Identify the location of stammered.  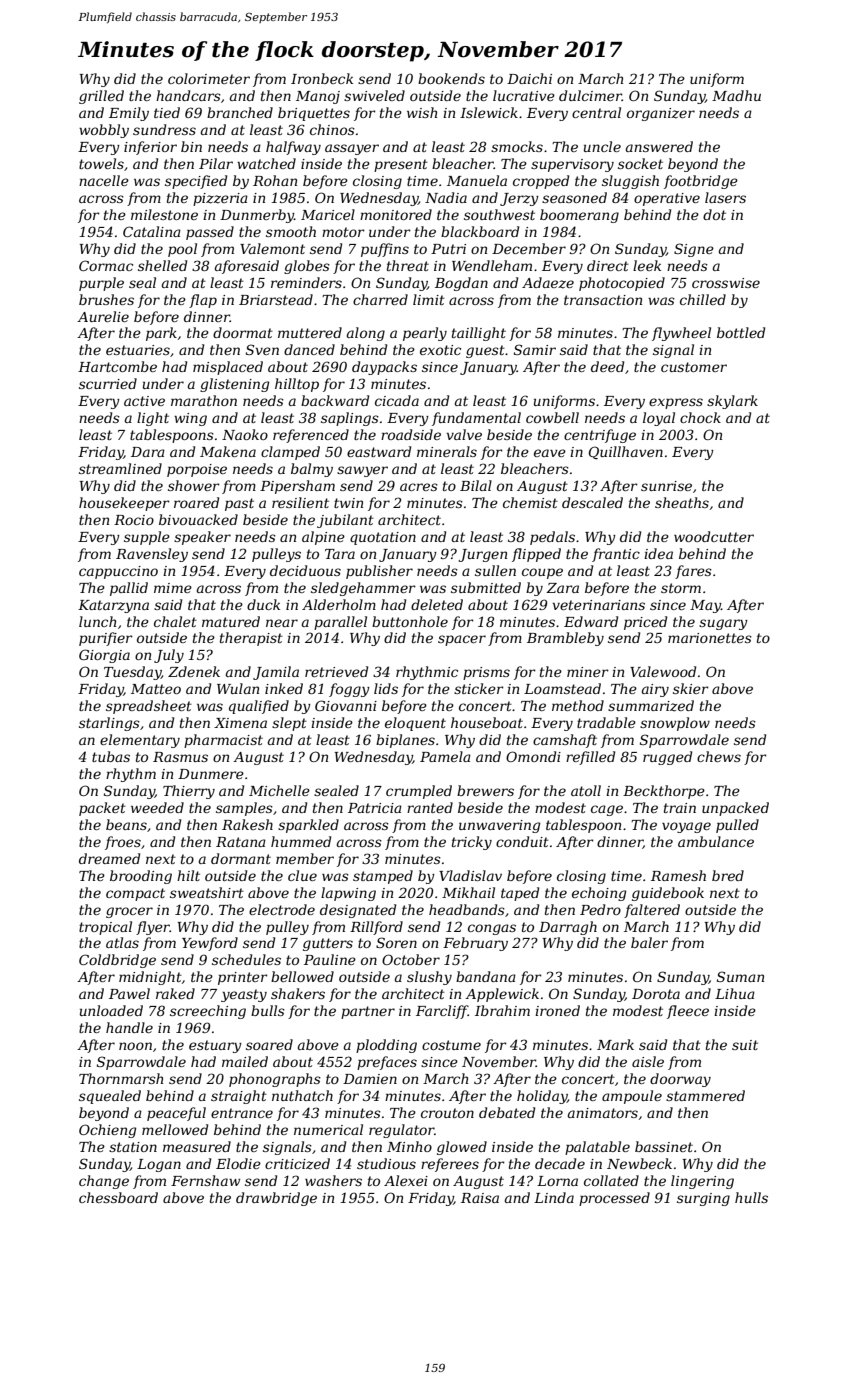
(705, 1095).
